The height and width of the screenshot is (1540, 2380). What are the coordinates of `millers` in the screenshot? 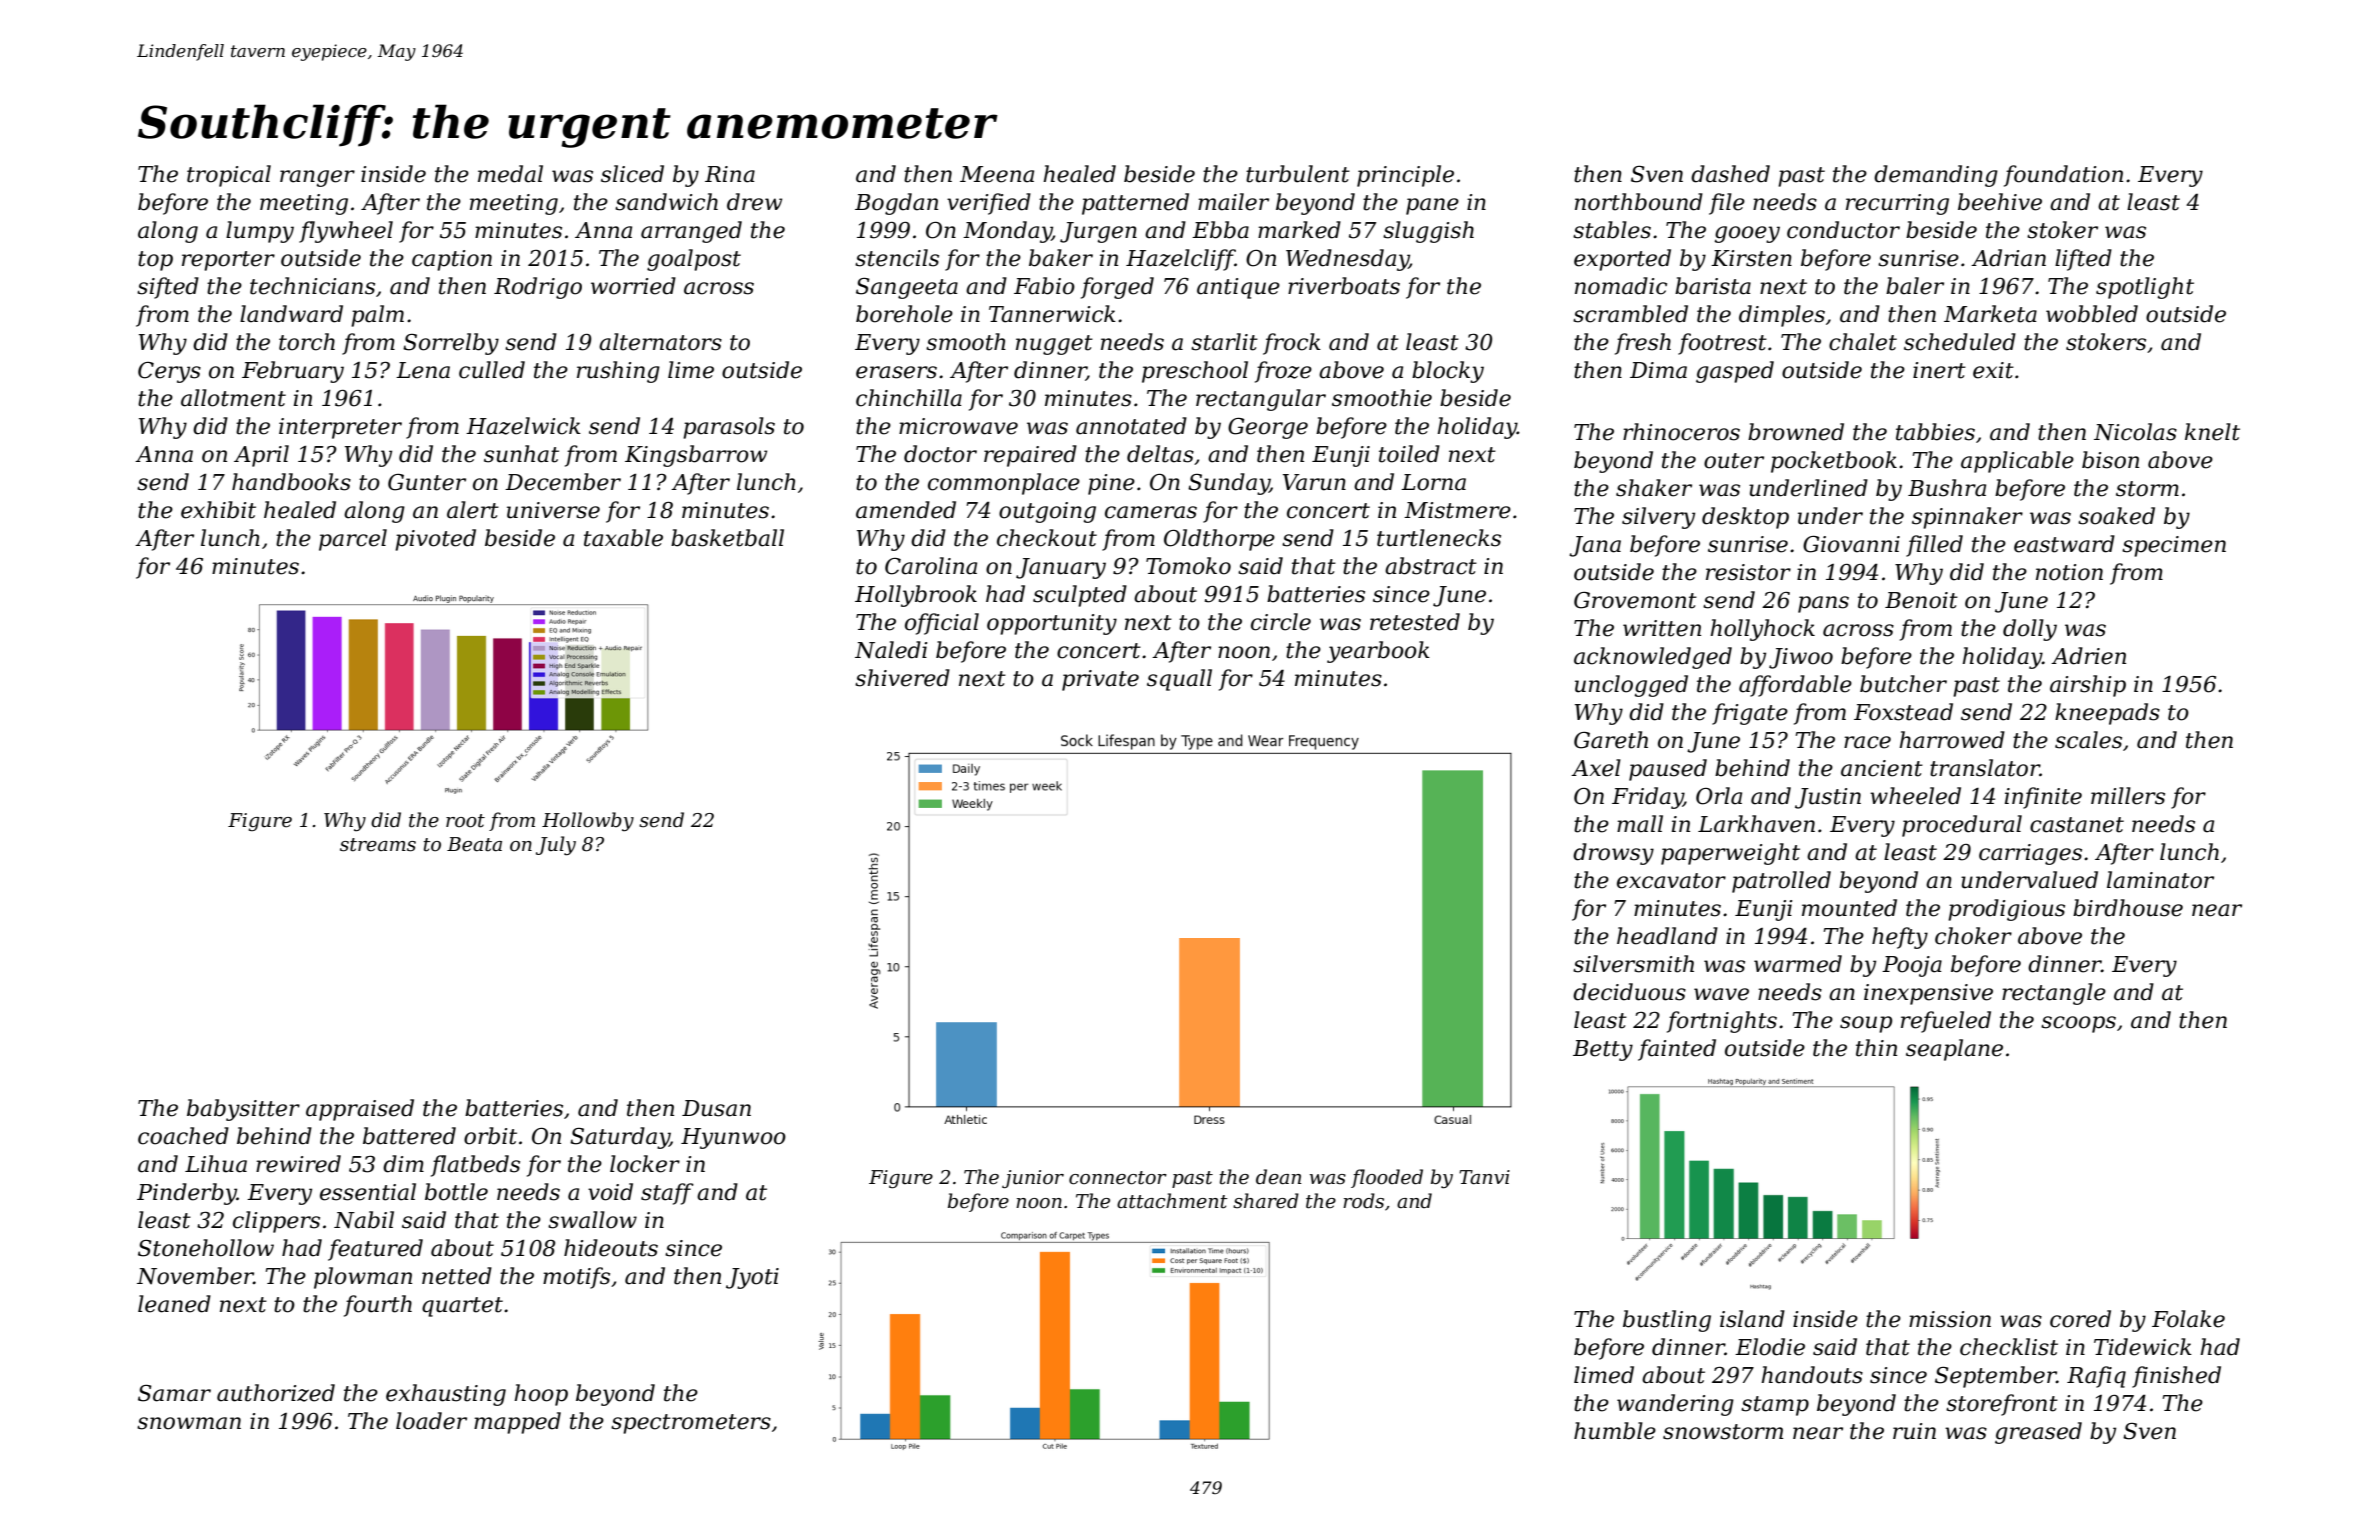 It's located at (2128, 796).
